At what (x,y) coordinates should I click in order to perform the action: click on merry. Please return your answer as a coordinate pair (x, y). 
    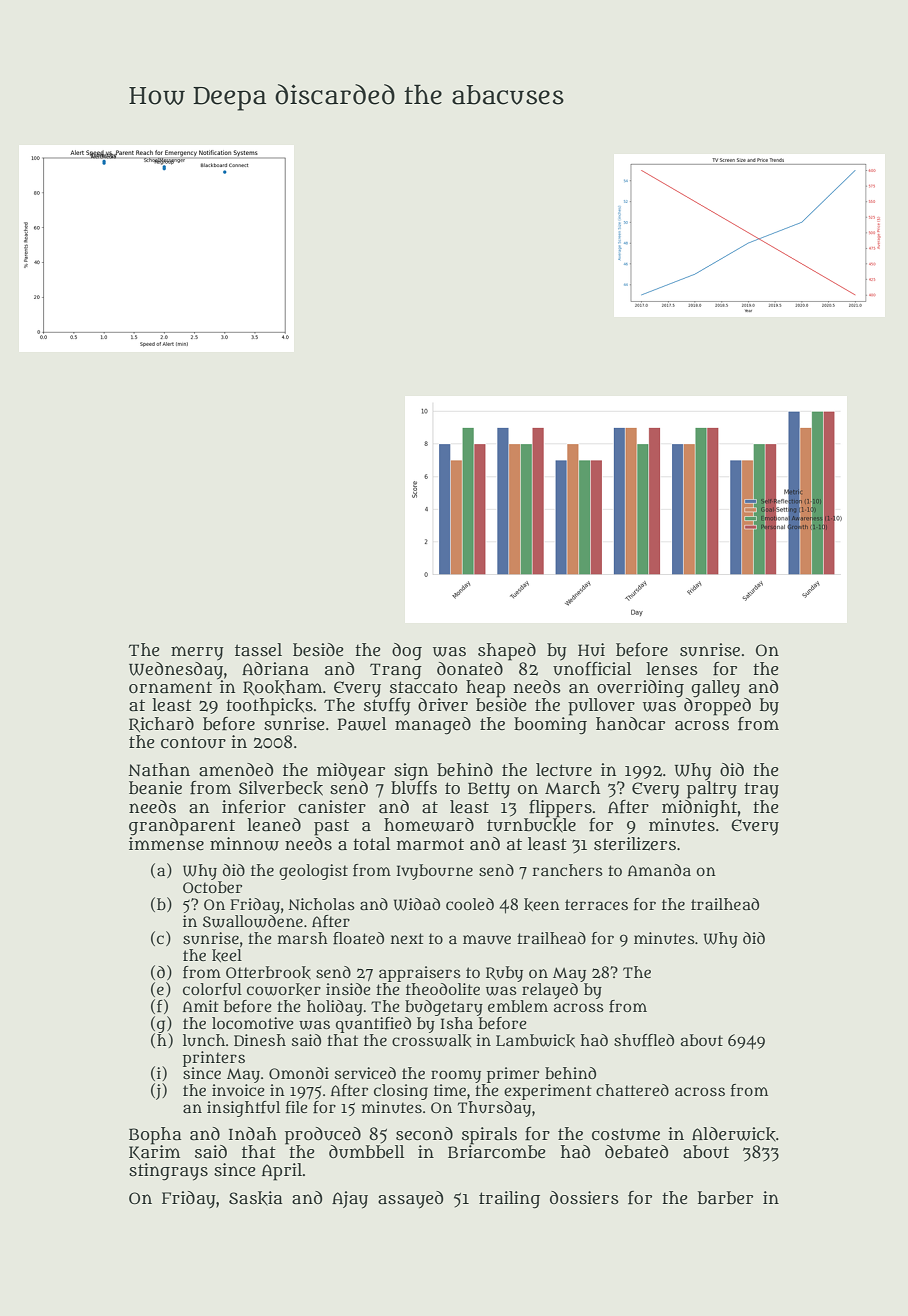
    Looking at the image, I should click on (197, 653).
